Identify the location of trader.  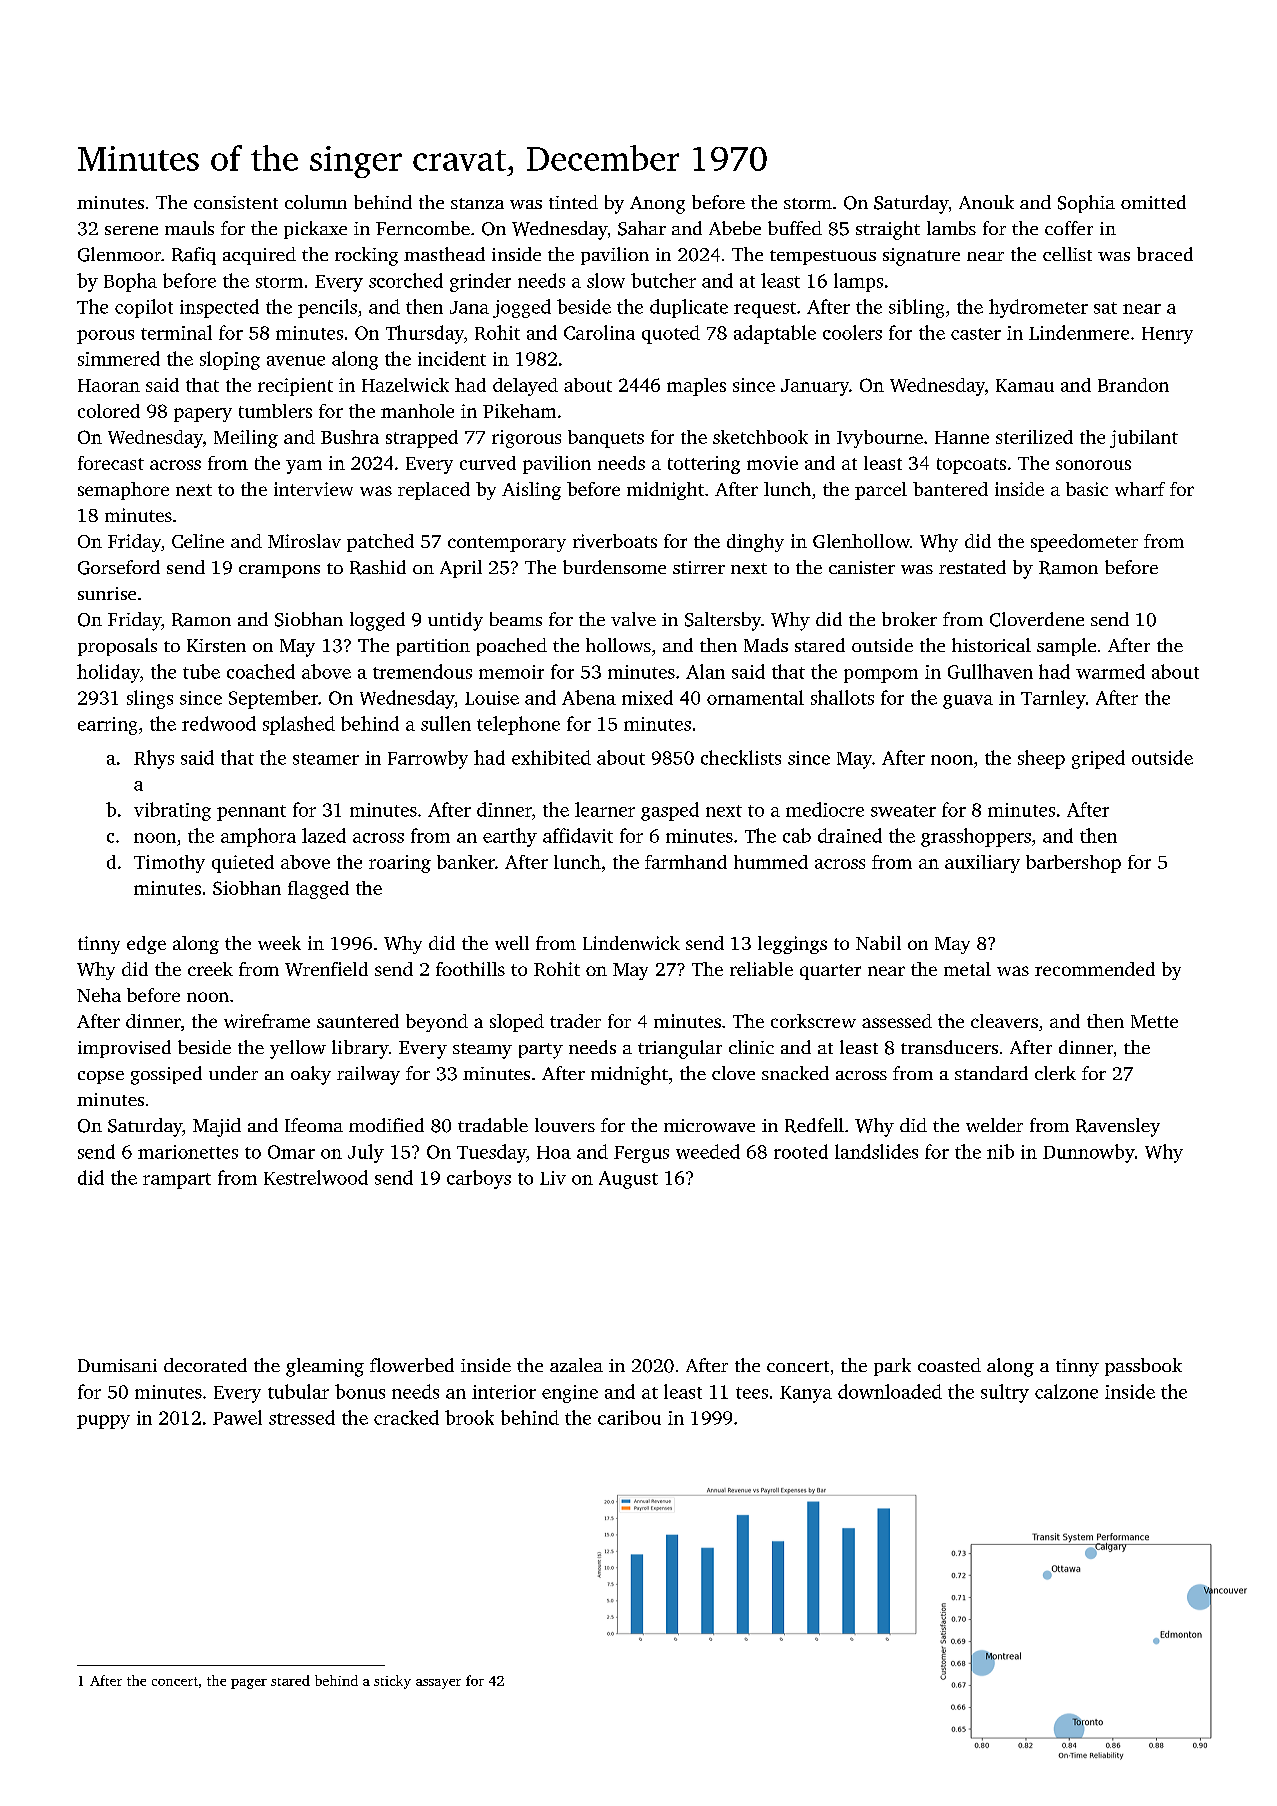
(575, 1021).
